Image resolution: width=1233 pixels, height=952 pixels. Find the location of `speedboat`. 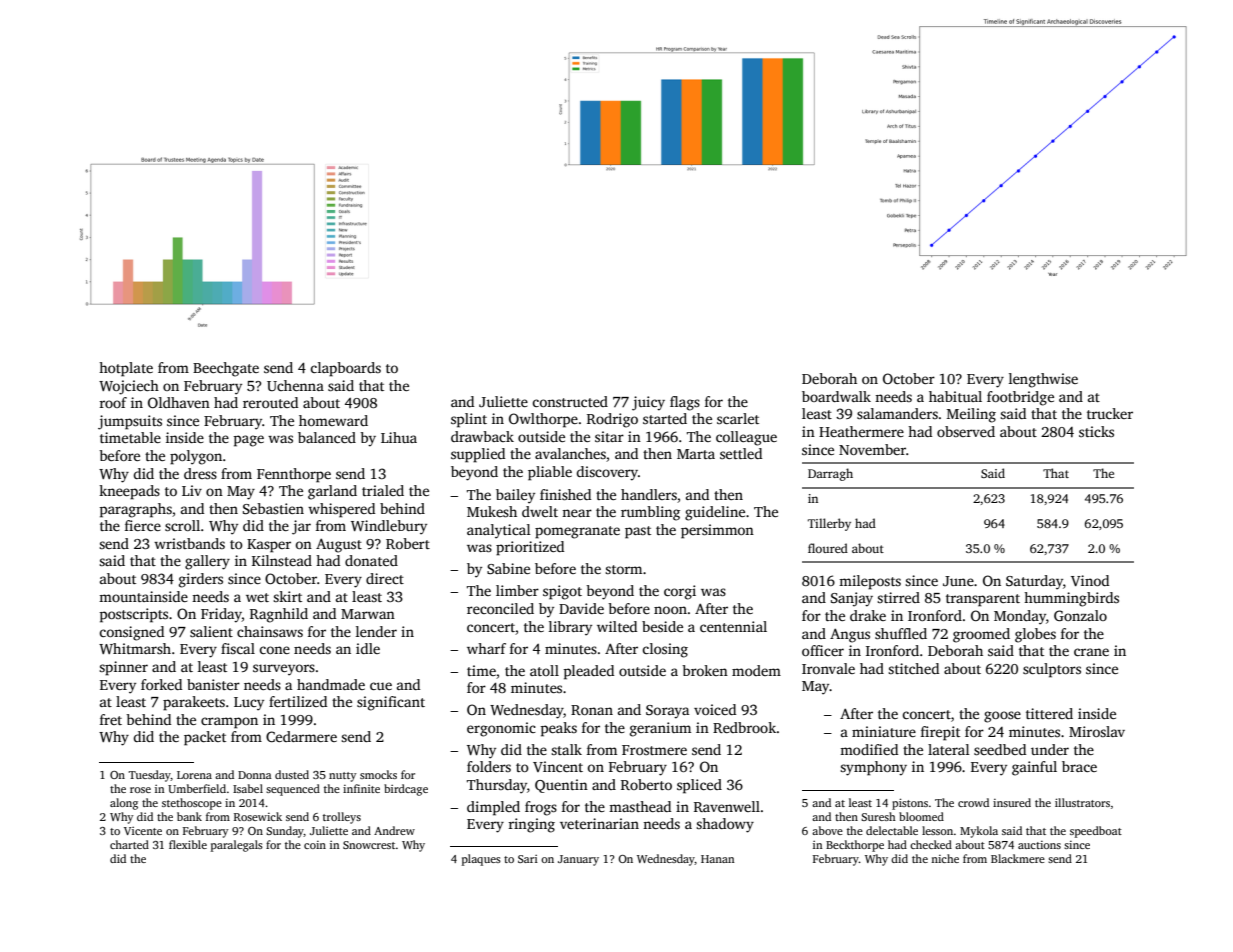

speedboat is located at coordinates (1096, 832).
